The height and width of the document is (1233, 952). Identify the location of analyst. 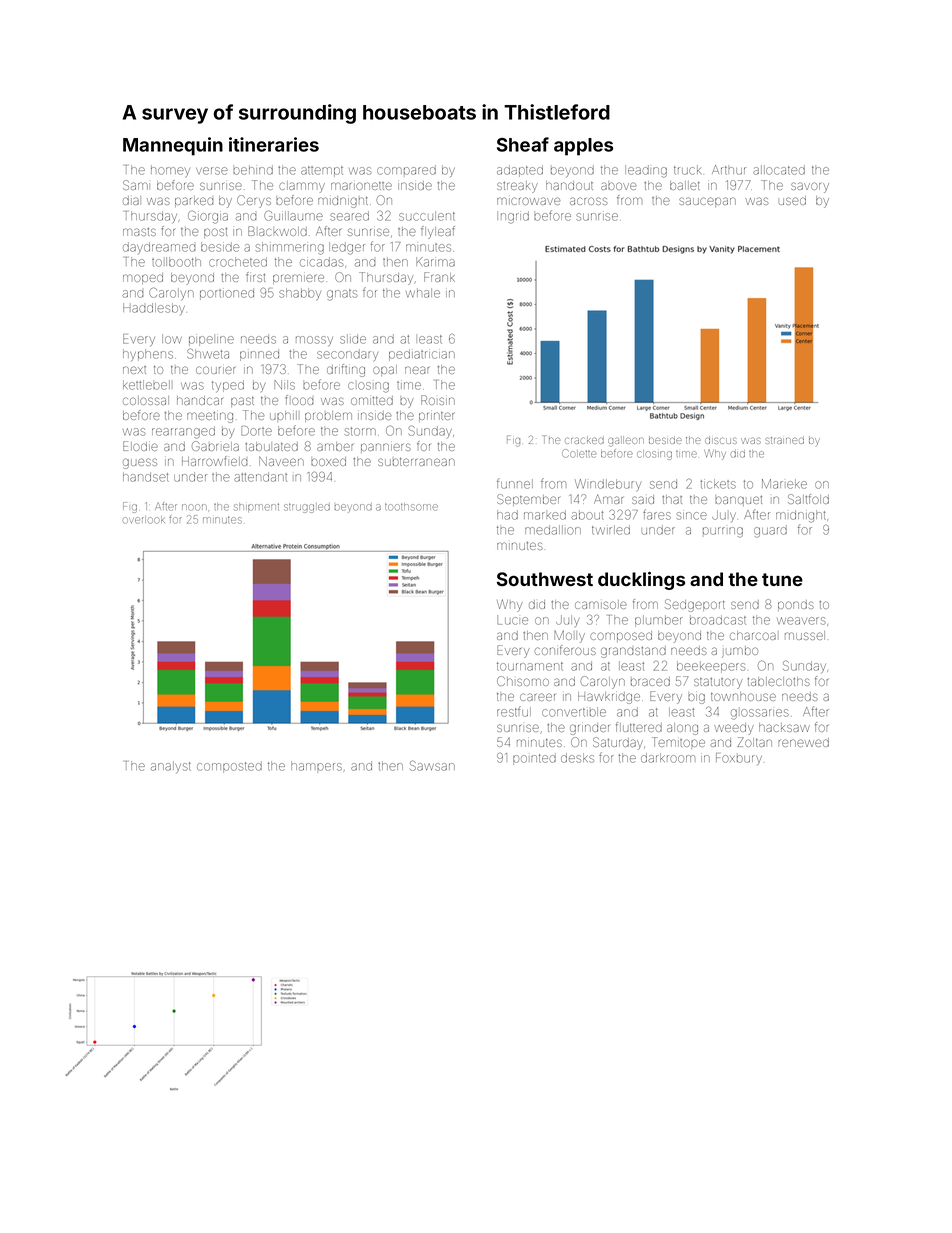
(171, 767).
